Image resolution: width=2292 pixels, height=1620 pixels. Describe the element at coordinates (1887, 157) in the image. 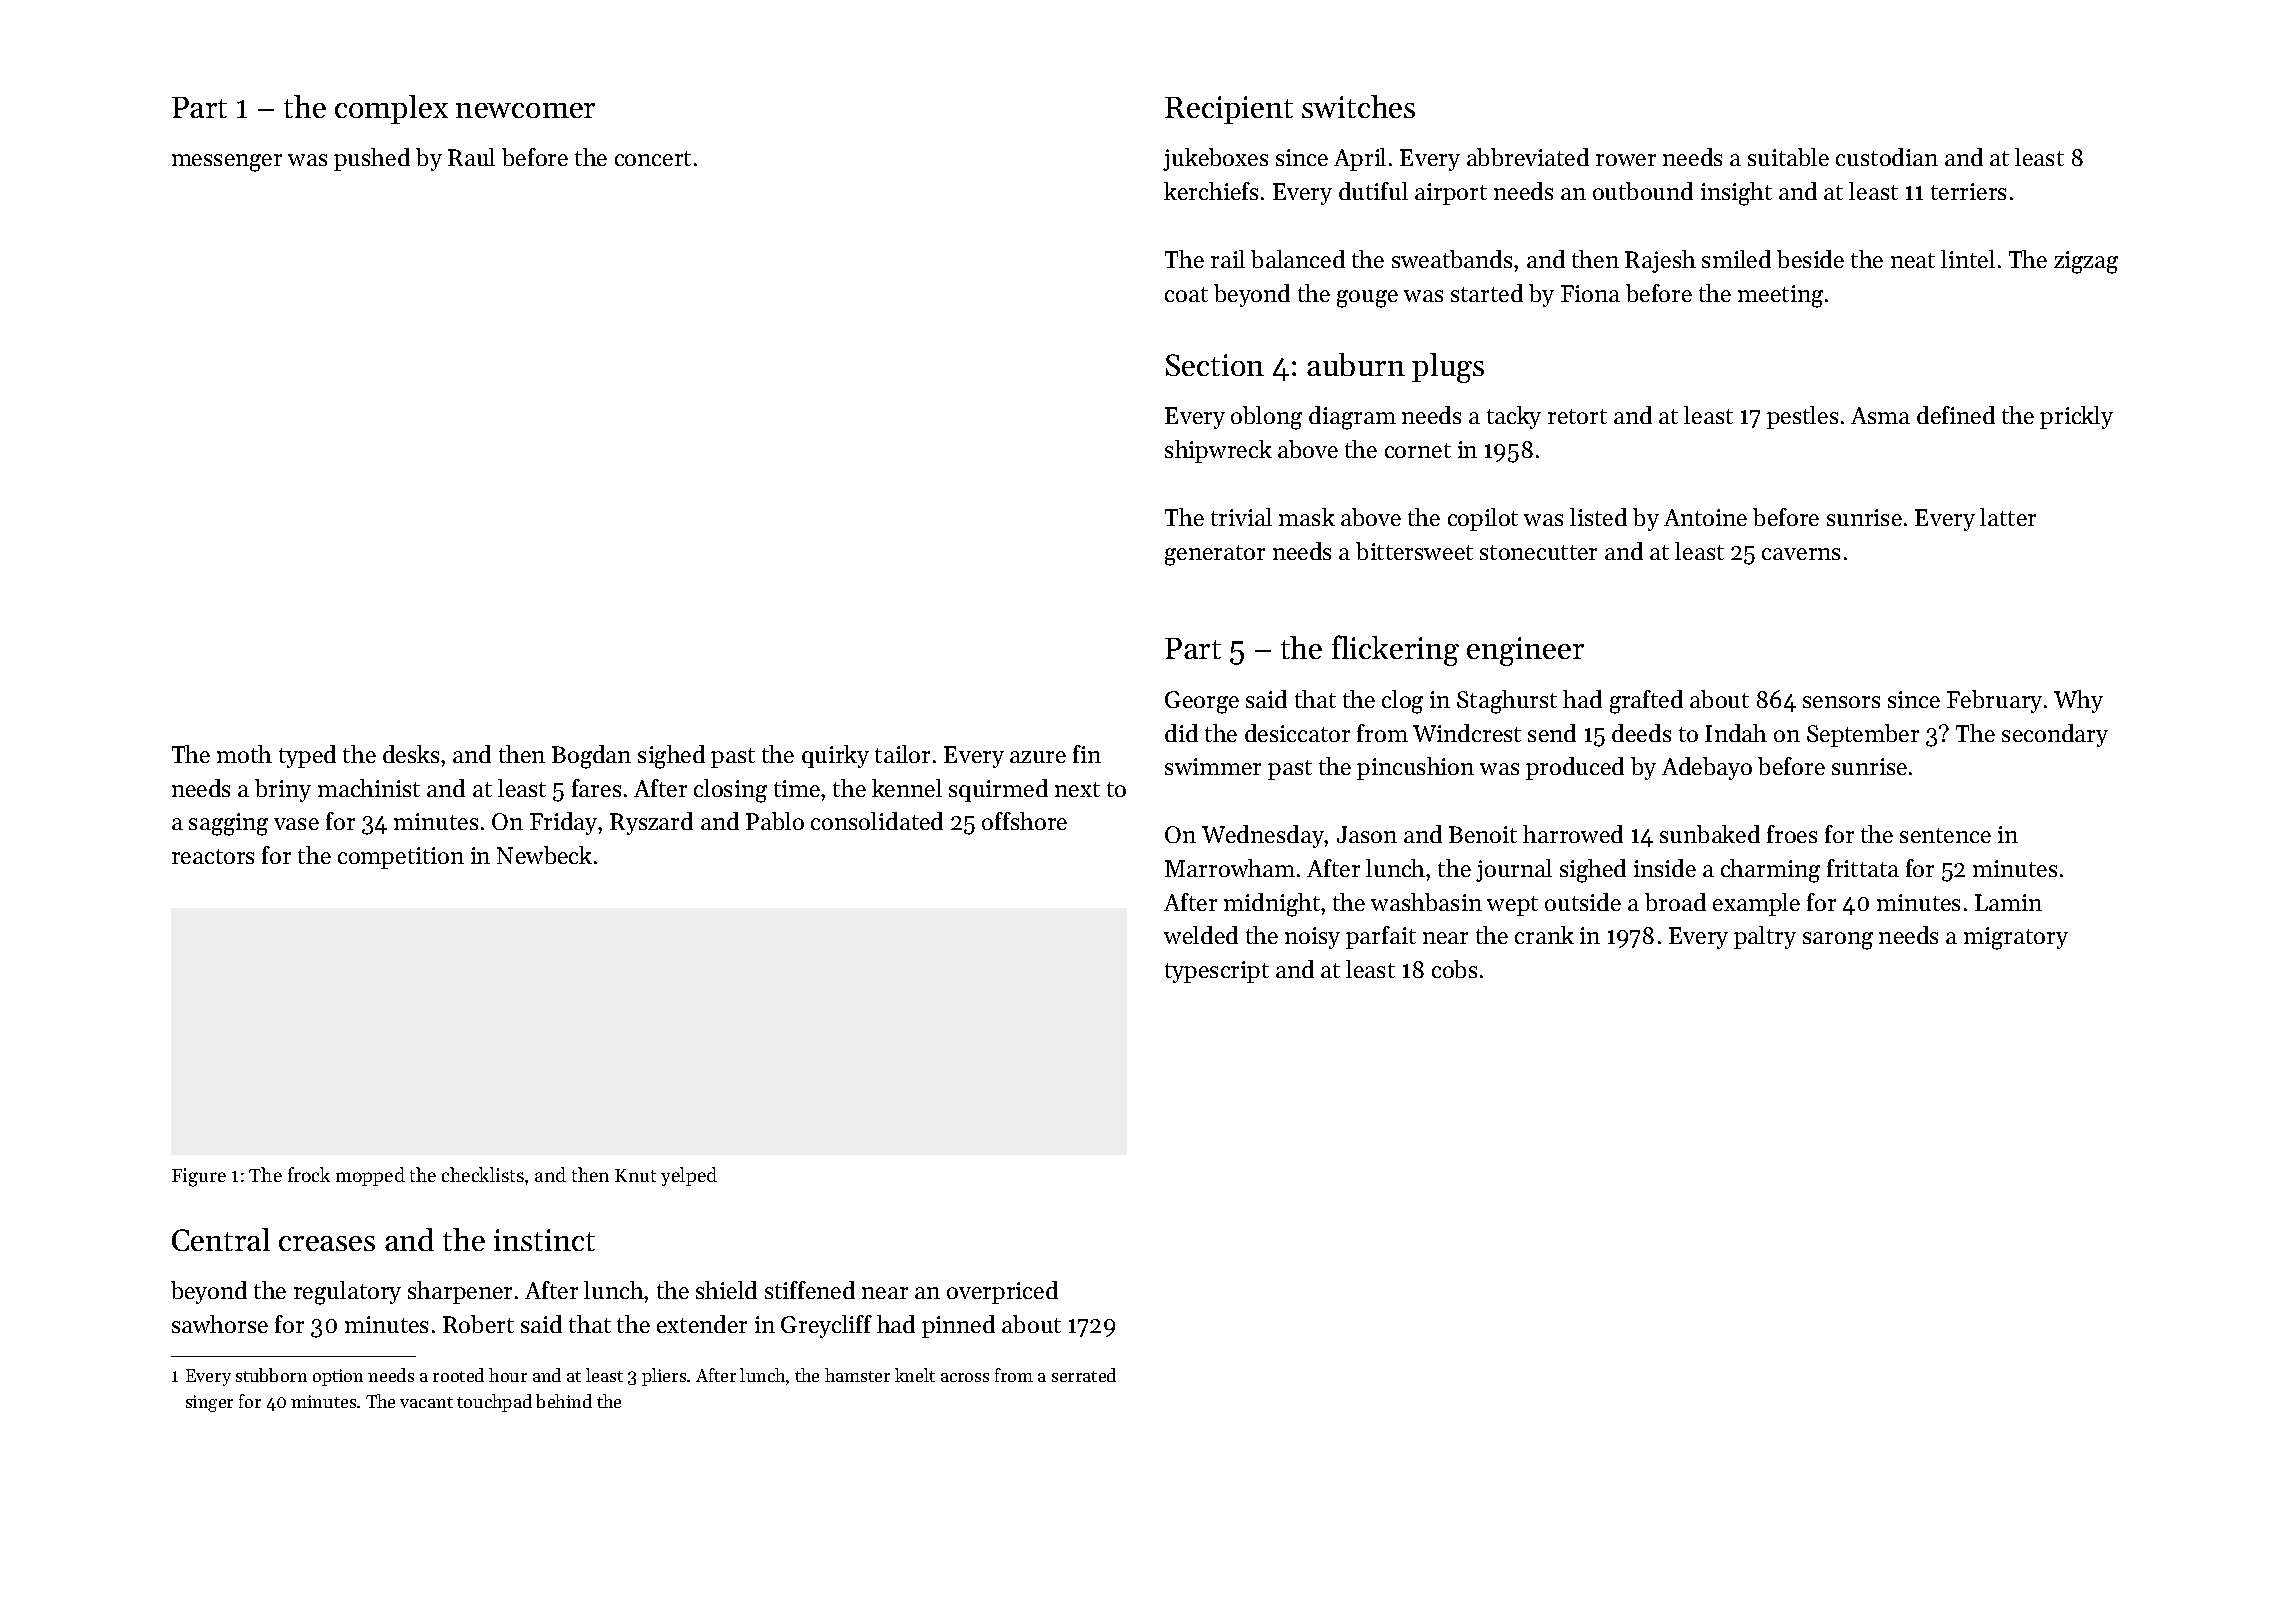

I see `custodian` at that location.
